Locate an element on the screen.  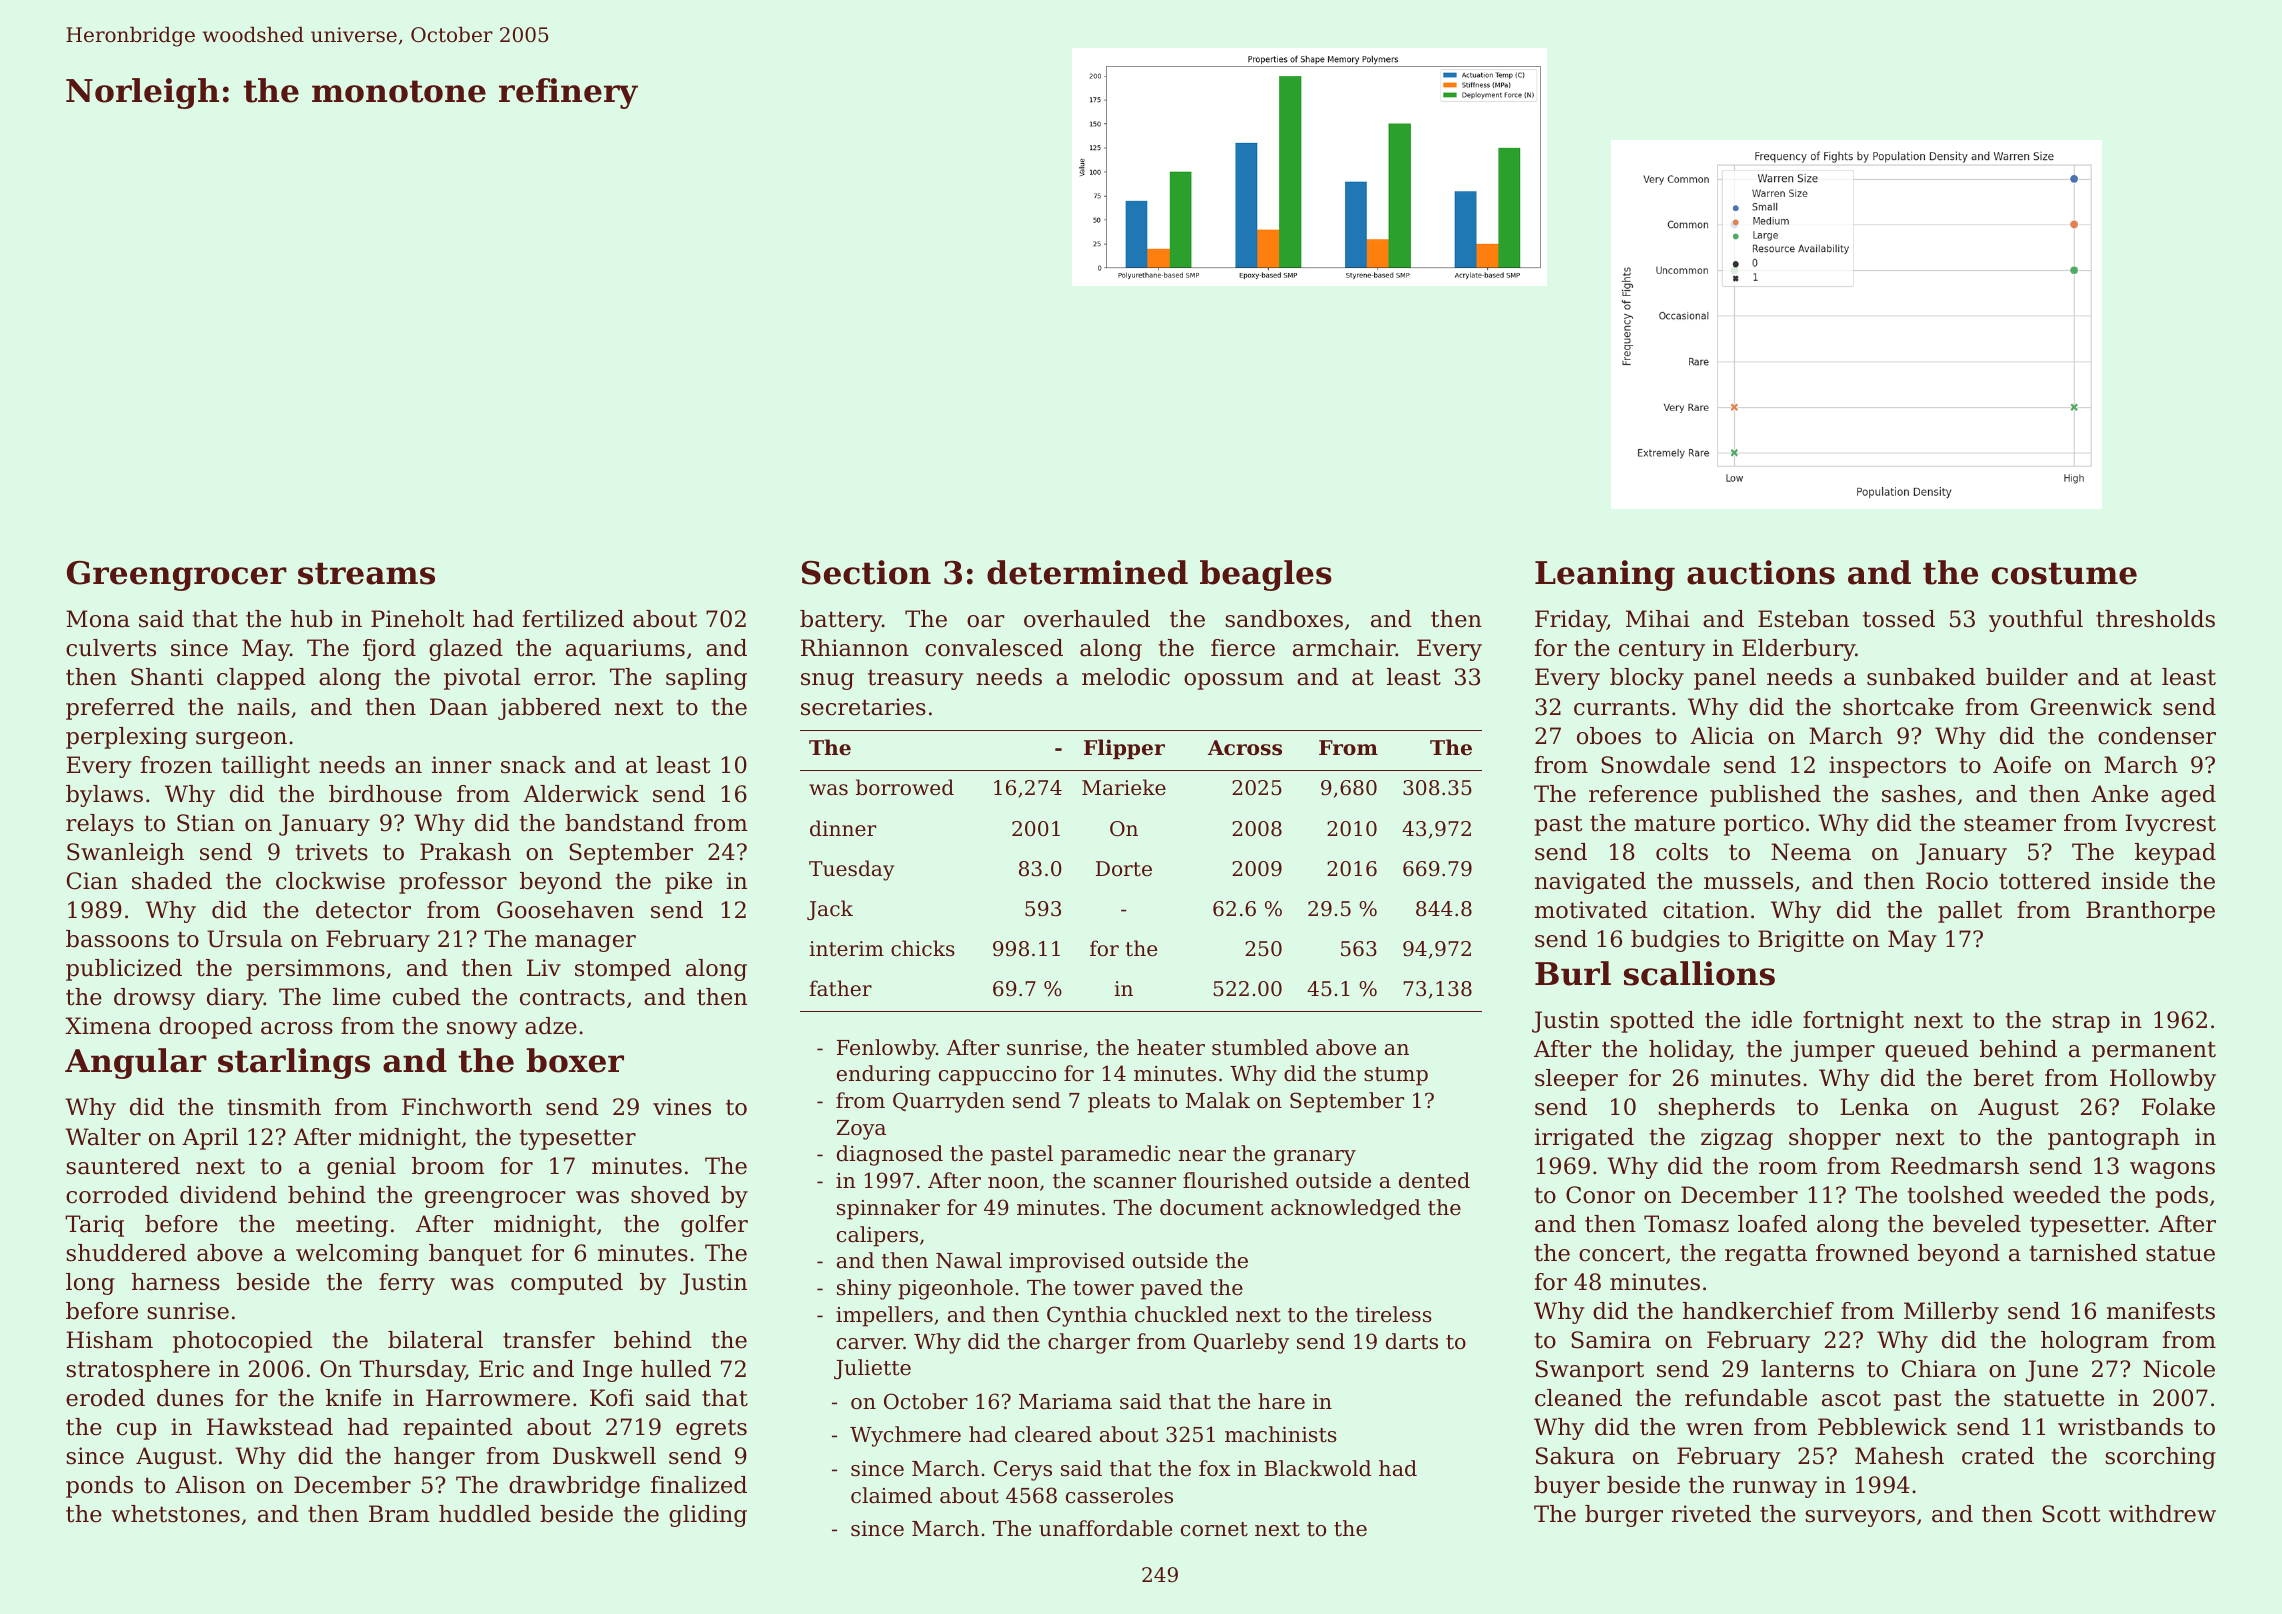
streams is located at coordinates (366, 573).
